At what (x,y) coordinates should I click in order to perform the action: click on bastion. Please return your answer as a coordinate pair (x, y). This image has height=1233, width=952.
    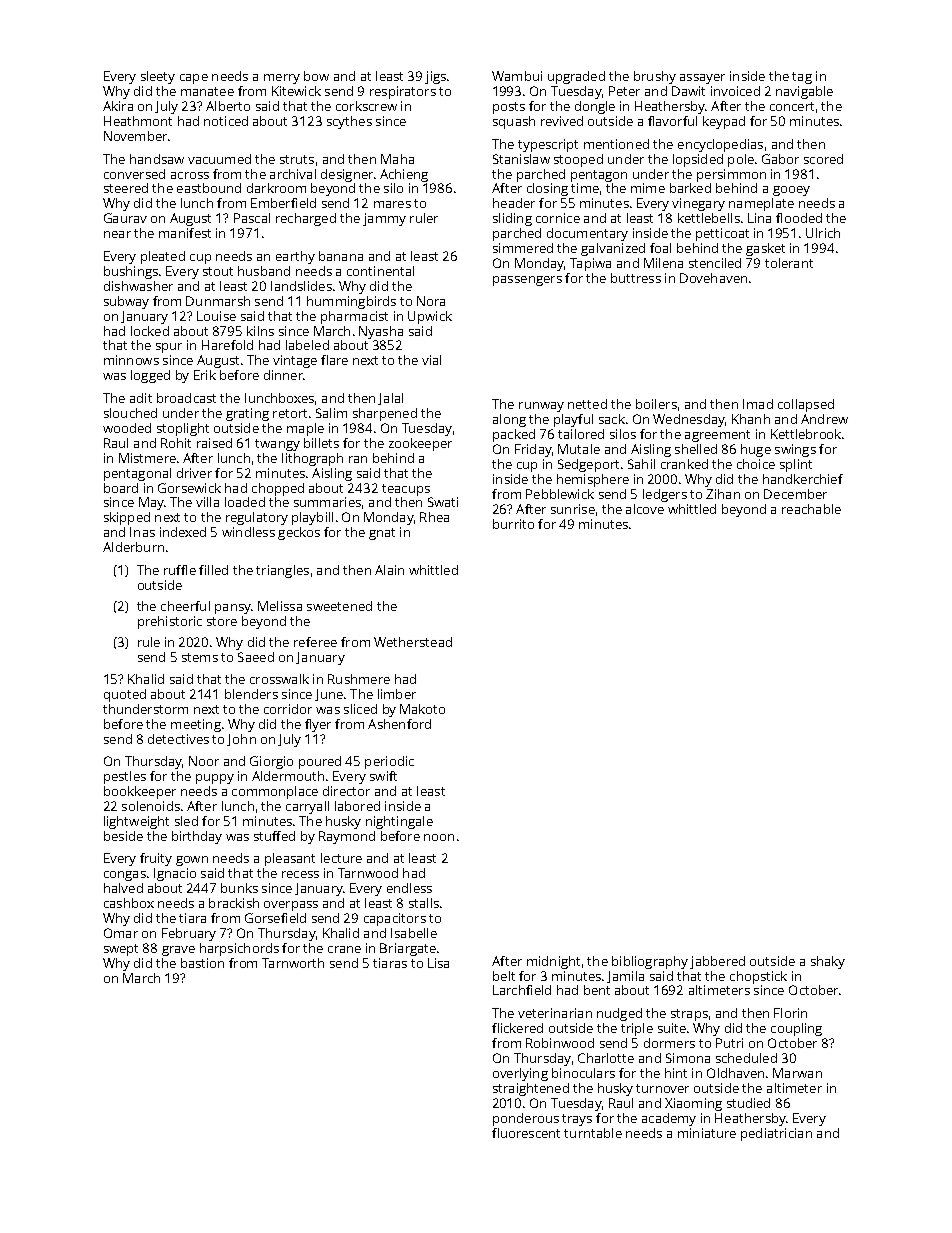
    Looking at the image, I should click on (202, 963).
